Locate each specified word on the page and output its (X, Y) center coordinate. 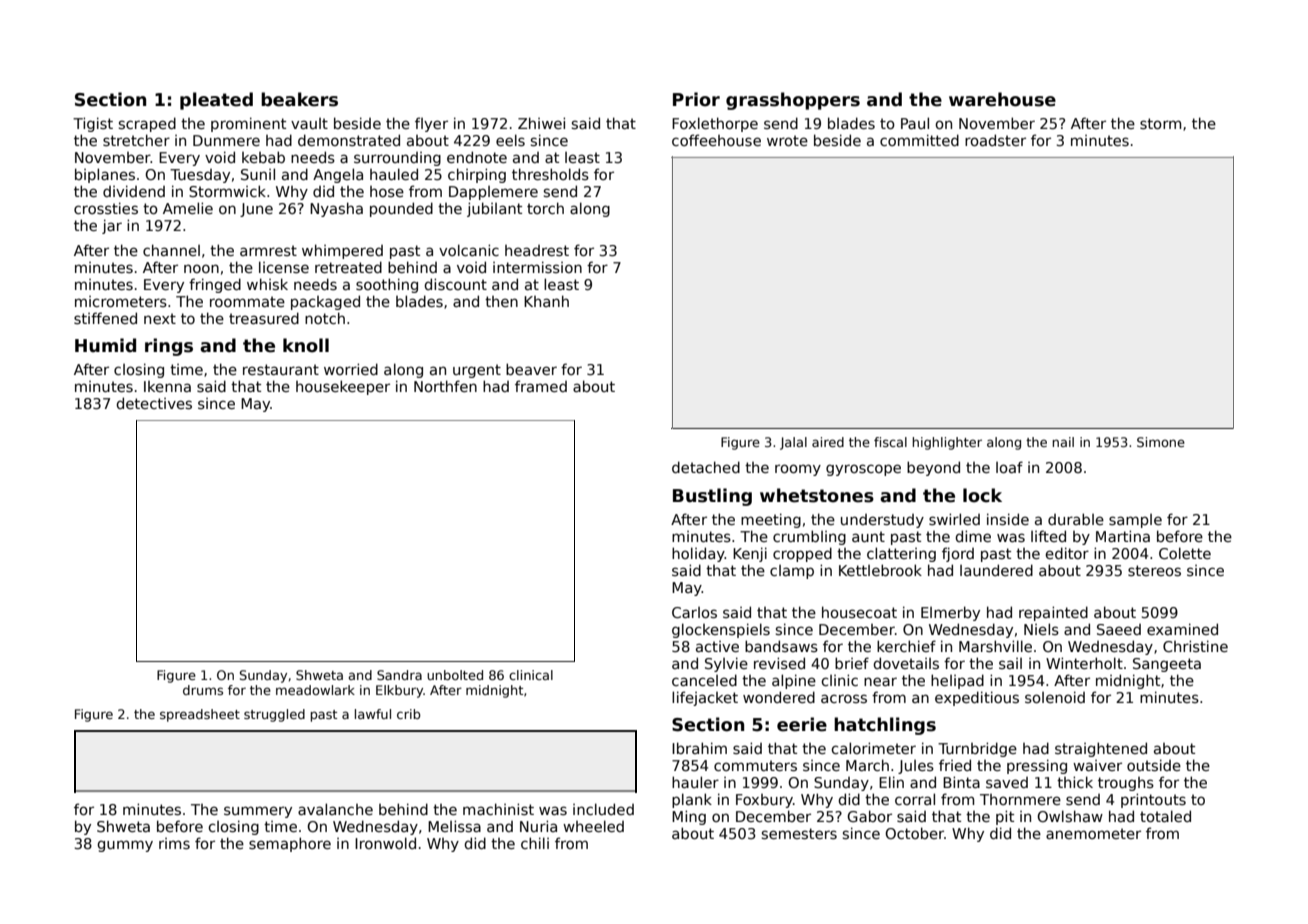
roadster (995, 140)
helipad (957, 681)
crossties (106, 208)
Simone (1161, 442)
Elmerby (950, 613)
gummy (125, 846)
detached (706, 467)
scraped (147, 124)
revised (779, 663)
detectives (154, 403)
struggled (274, 715)
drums (203, 690)
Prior (696, 99)
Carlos (694, 612)
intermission (537, 267)
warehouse (1002, 99)
